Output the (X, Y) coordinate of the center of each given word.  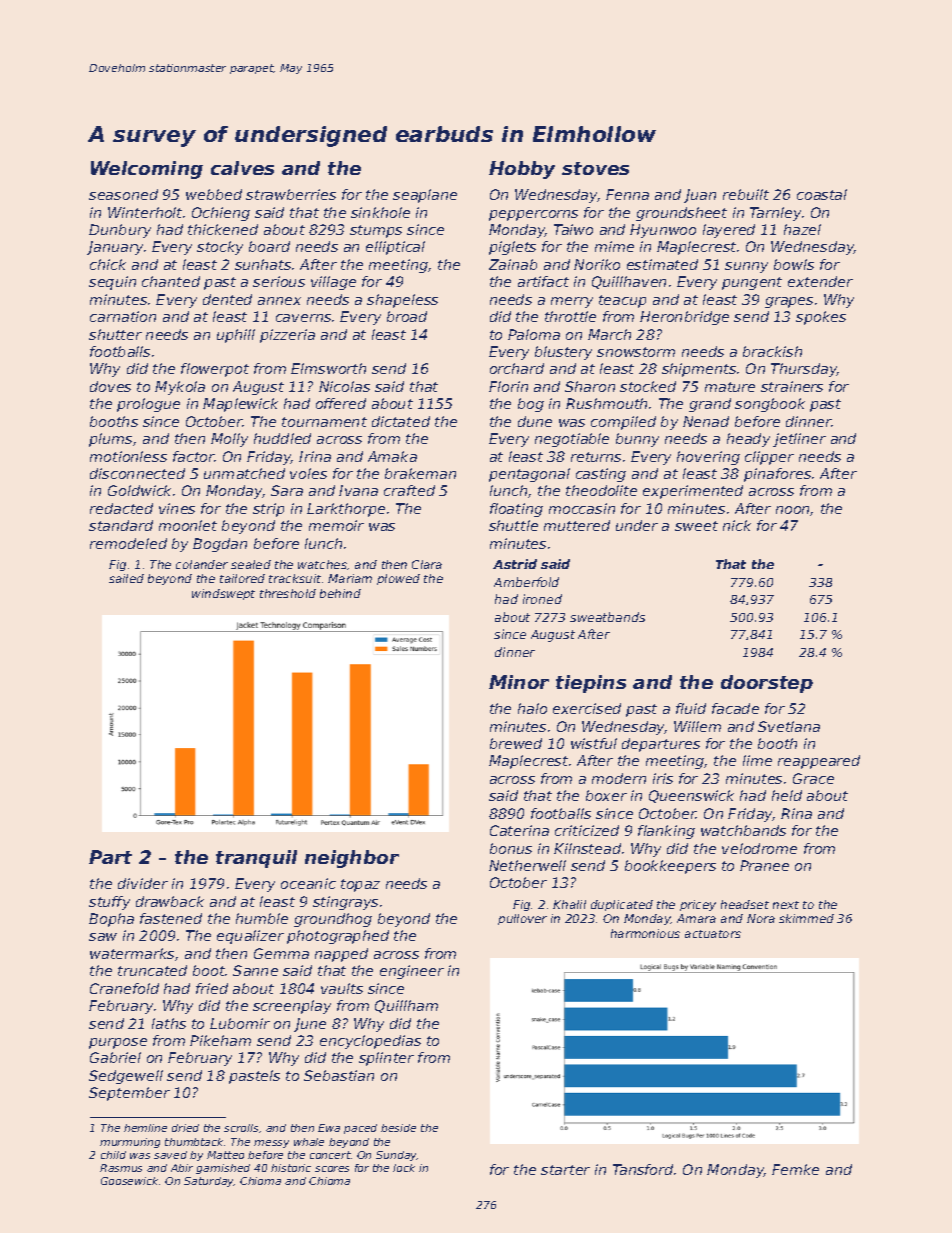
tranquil (256, 859)
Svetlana (789, 726)
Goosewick (129, 1181)
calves (242, 168)
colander (202, 564)
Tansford (643, 1169)
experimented (693, 492)
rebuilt (746, 194)
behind (340, 593)
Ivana (358, 490)
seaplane (425, 196)
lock (404, 1168)
